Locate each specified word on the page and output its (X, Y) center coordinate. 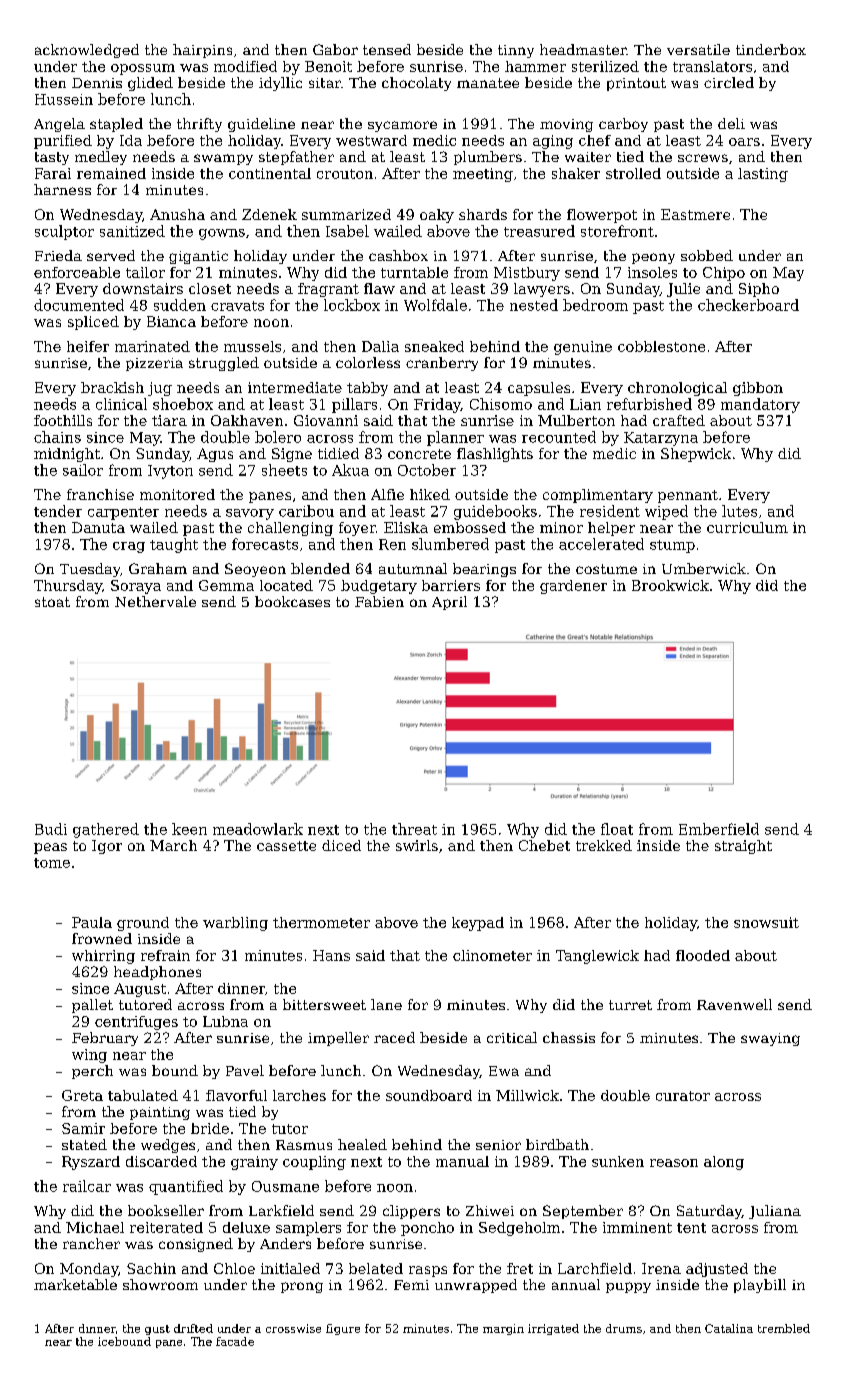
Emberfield (719, 829)
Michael (95, 1227)
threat (414, 829)
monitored (177, 494)
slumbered (450, 544)
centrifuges (136, 1023)
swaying (770, 1039)
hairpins (202, 51)
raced (394, 1037)
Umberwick (704, 568)
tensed (387, 49)
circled (729, 82)
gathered (106, 830)
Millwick (527, 1095)
